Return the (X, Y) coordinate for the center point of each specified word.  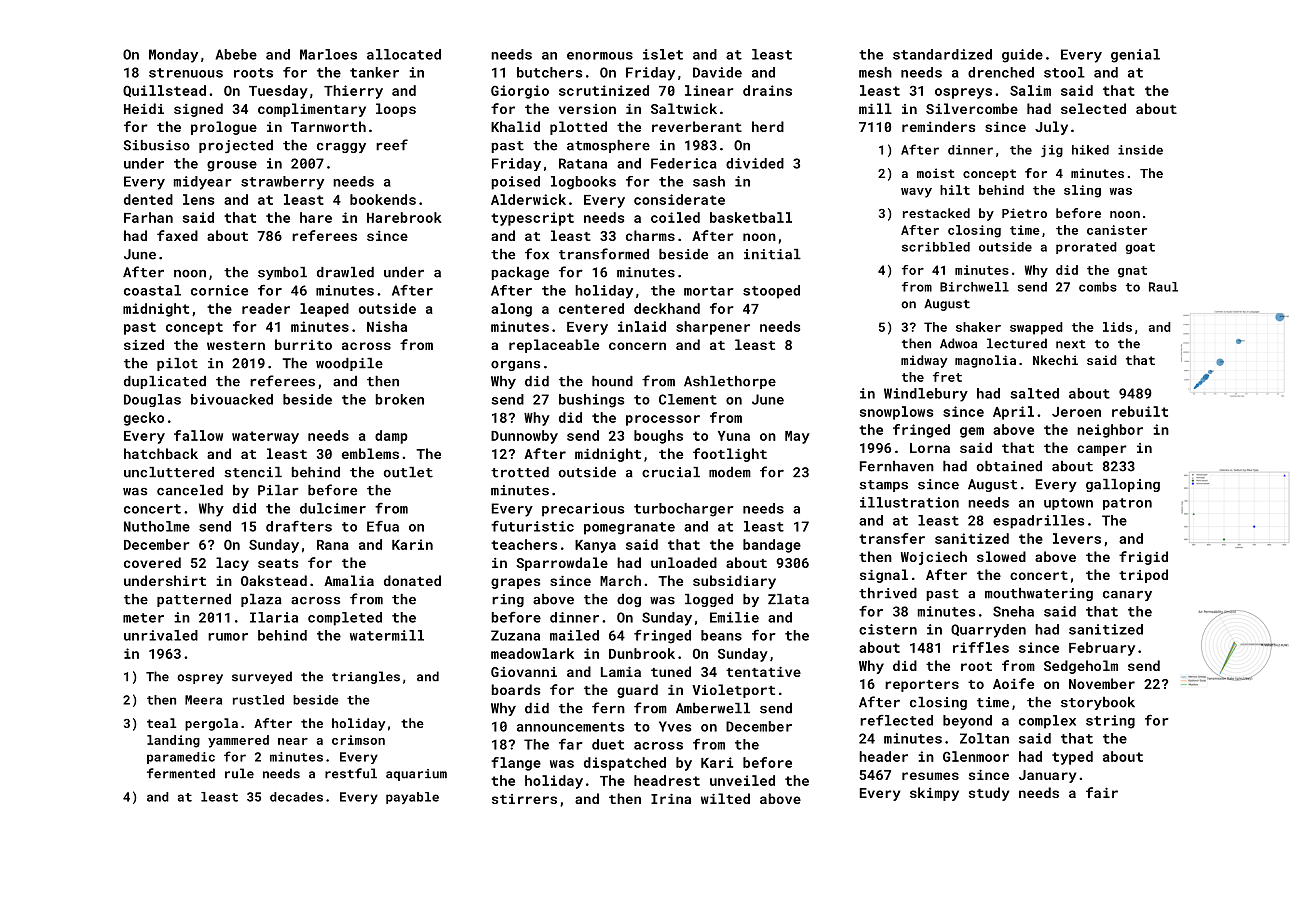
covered (152, 562)
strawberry (282, 183)
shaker (978, 327)
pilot (177, 364)
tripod (1143, 576)
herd (768, 126)
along (511, 310)
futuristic (532, 526)
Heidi (144, 108)
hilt (955, 190)
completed (345, 619)
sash (709, 181)
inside (1140, 150)
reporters (922, 686)
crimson (358, 740)
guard (637, 691)
